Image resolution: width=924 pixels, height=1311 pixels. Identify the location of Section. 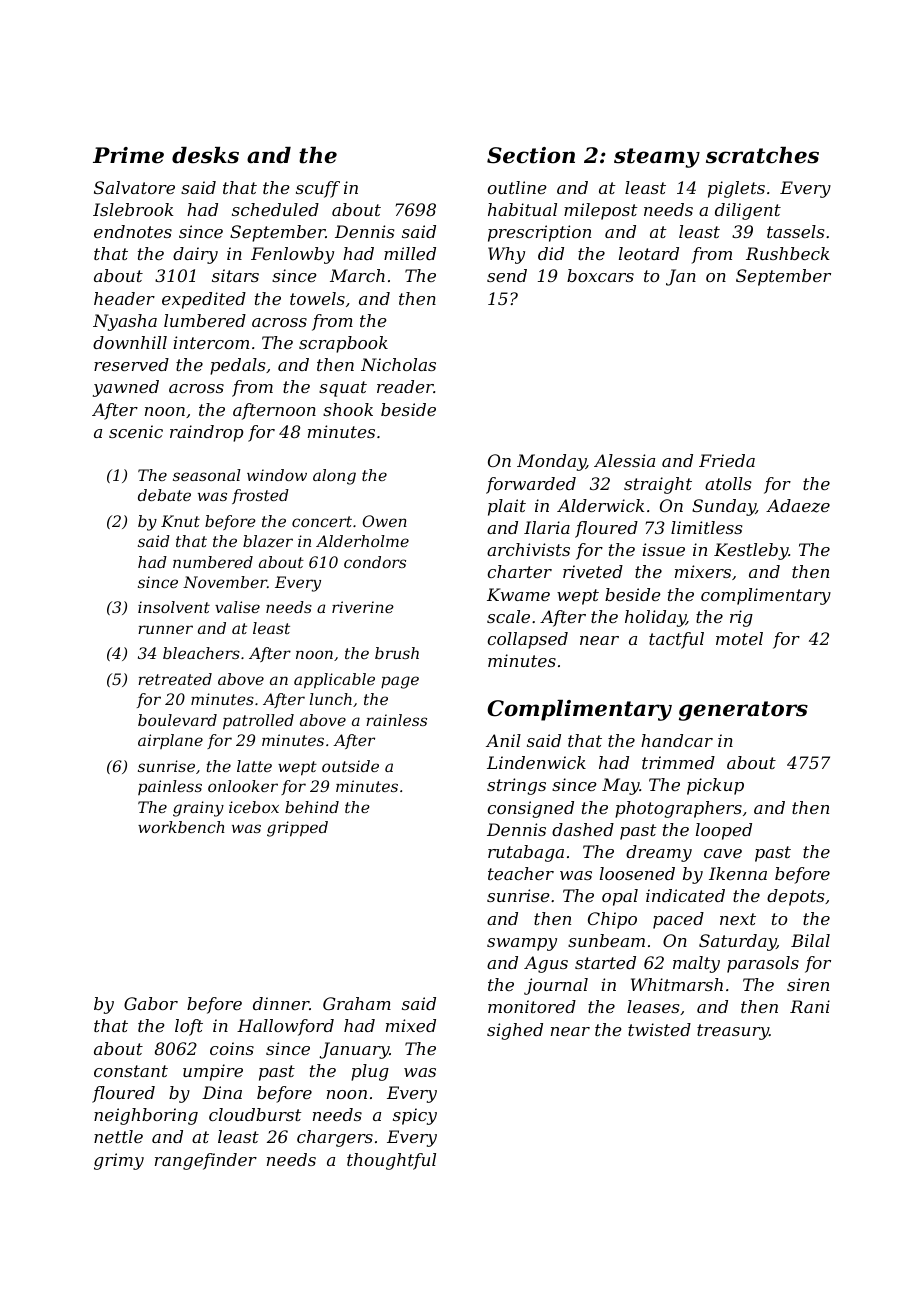
(531, 155).
